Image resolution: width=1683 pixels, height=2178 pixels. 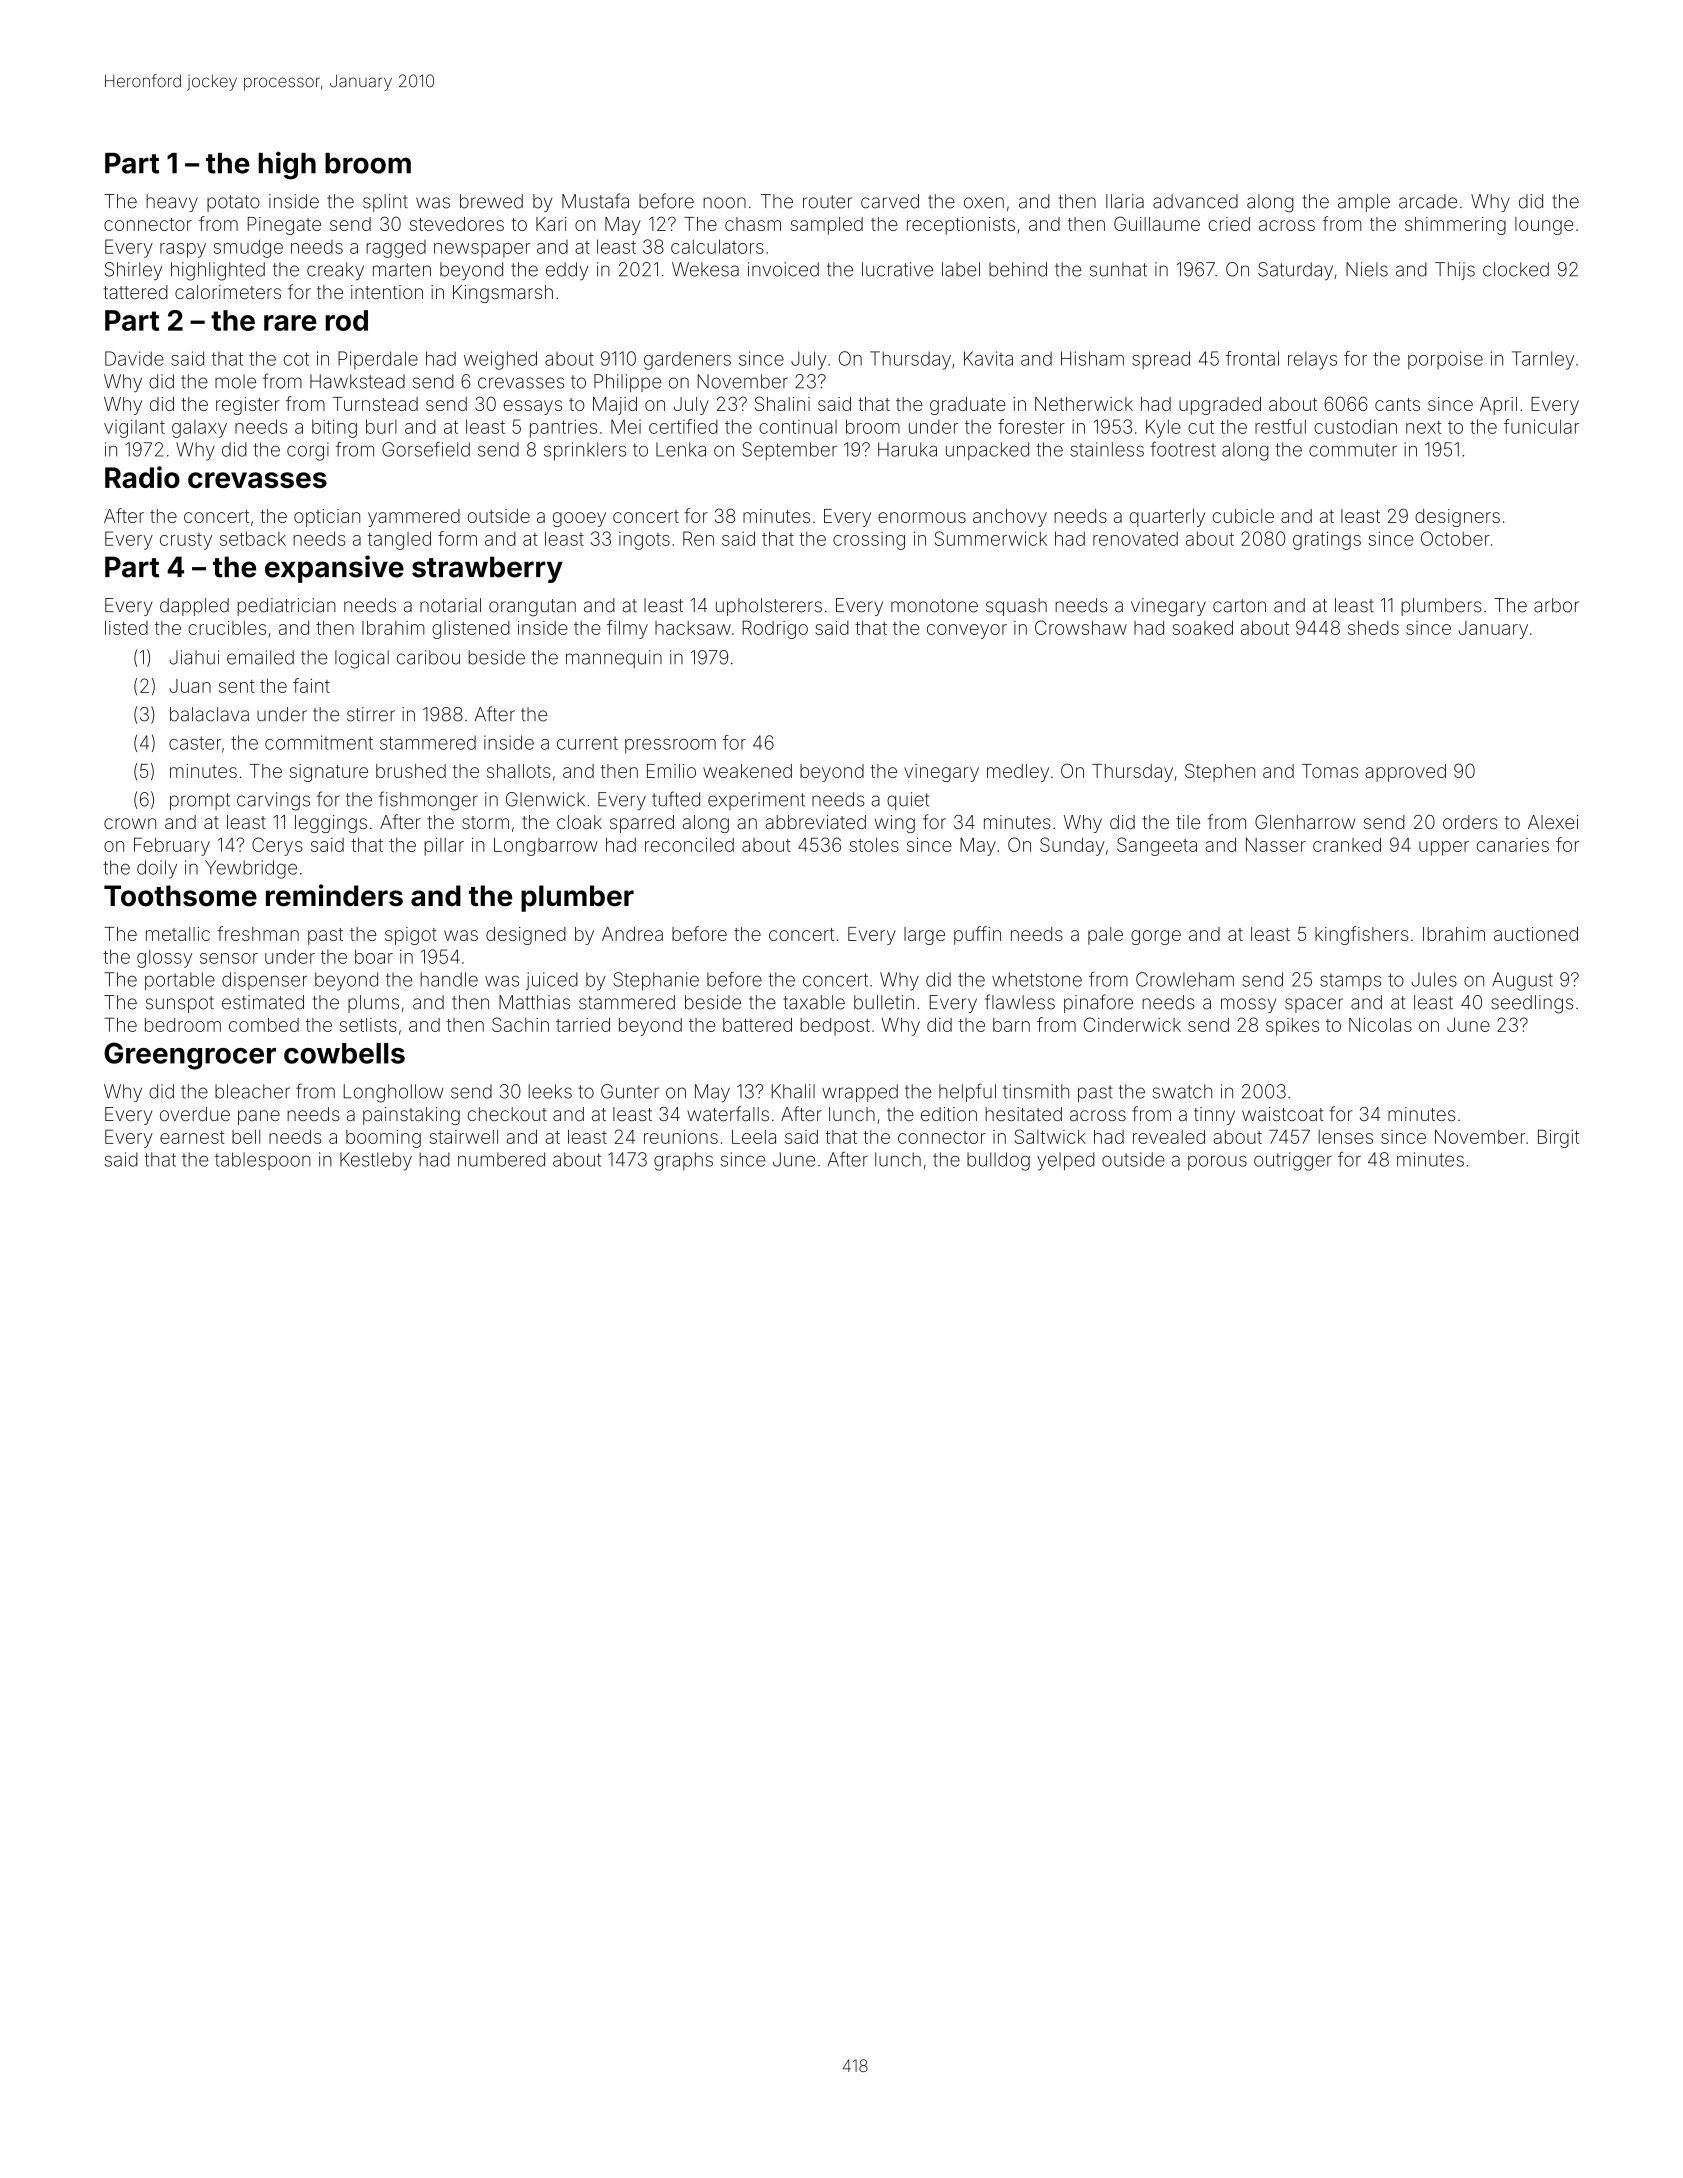 What do you see at coordinates (381, 426) in the page?
I see `burl` at bounding box center [381, 426].
